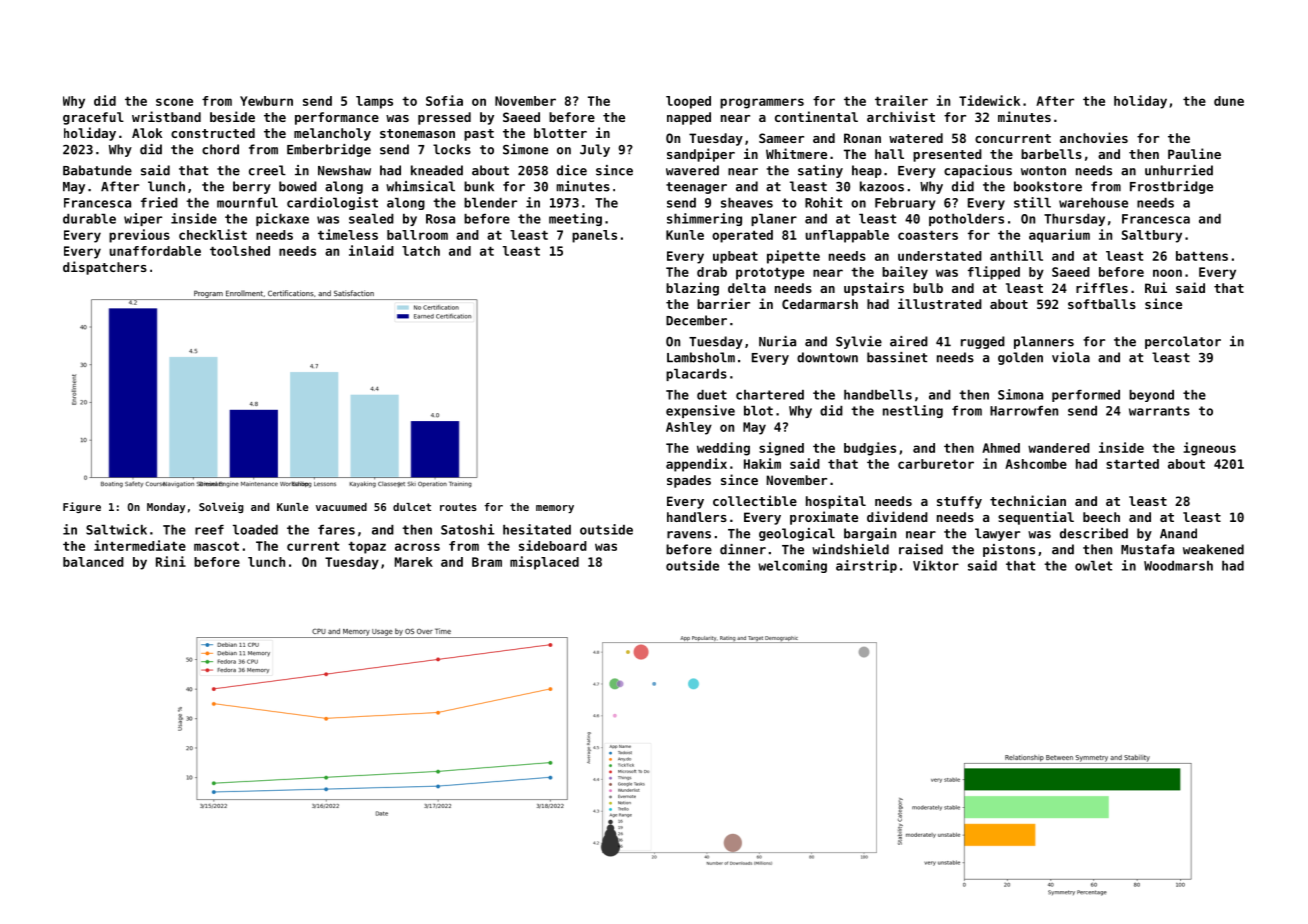  I want to click on still, so click(1032, 202).
